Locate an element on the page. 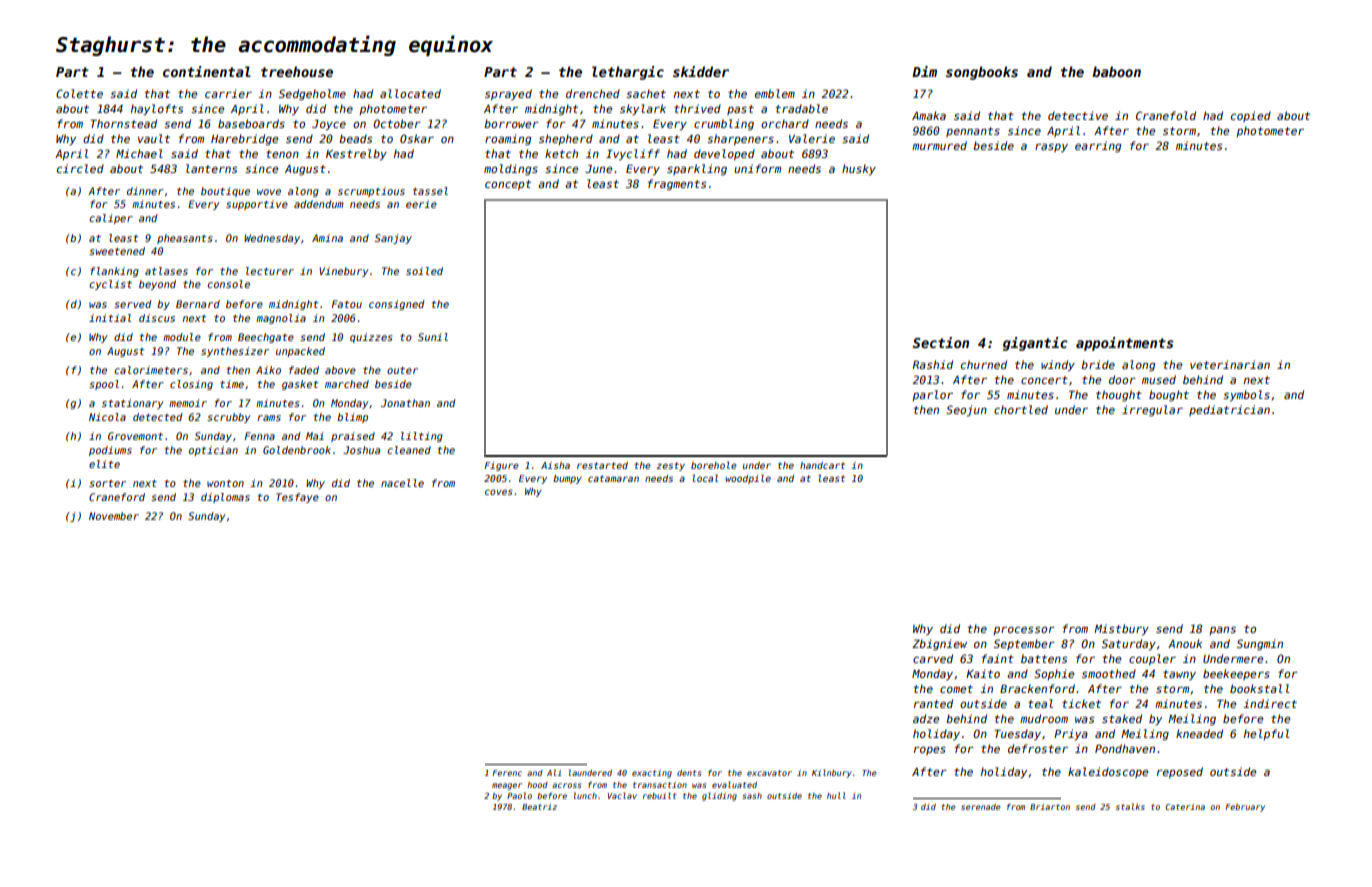 The width and height of the image is (1372, 887). November is located at coordinates (114, 516).
